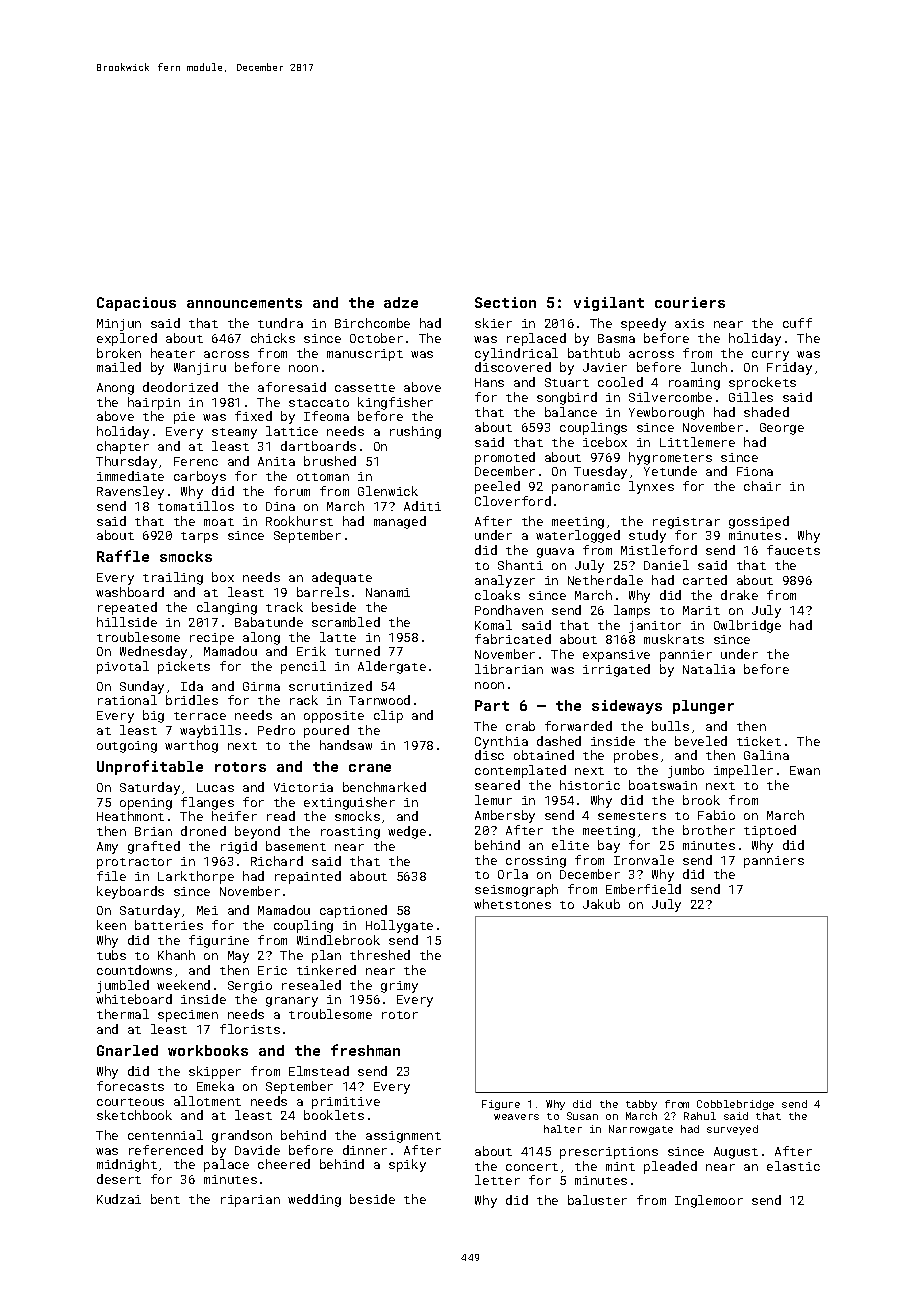 Image resolution: width=924 pixels, height=1308 pixels. What do you see at coordinates (244, 303) in the document?
I see `announcements` at bounding box center [244, 303].
